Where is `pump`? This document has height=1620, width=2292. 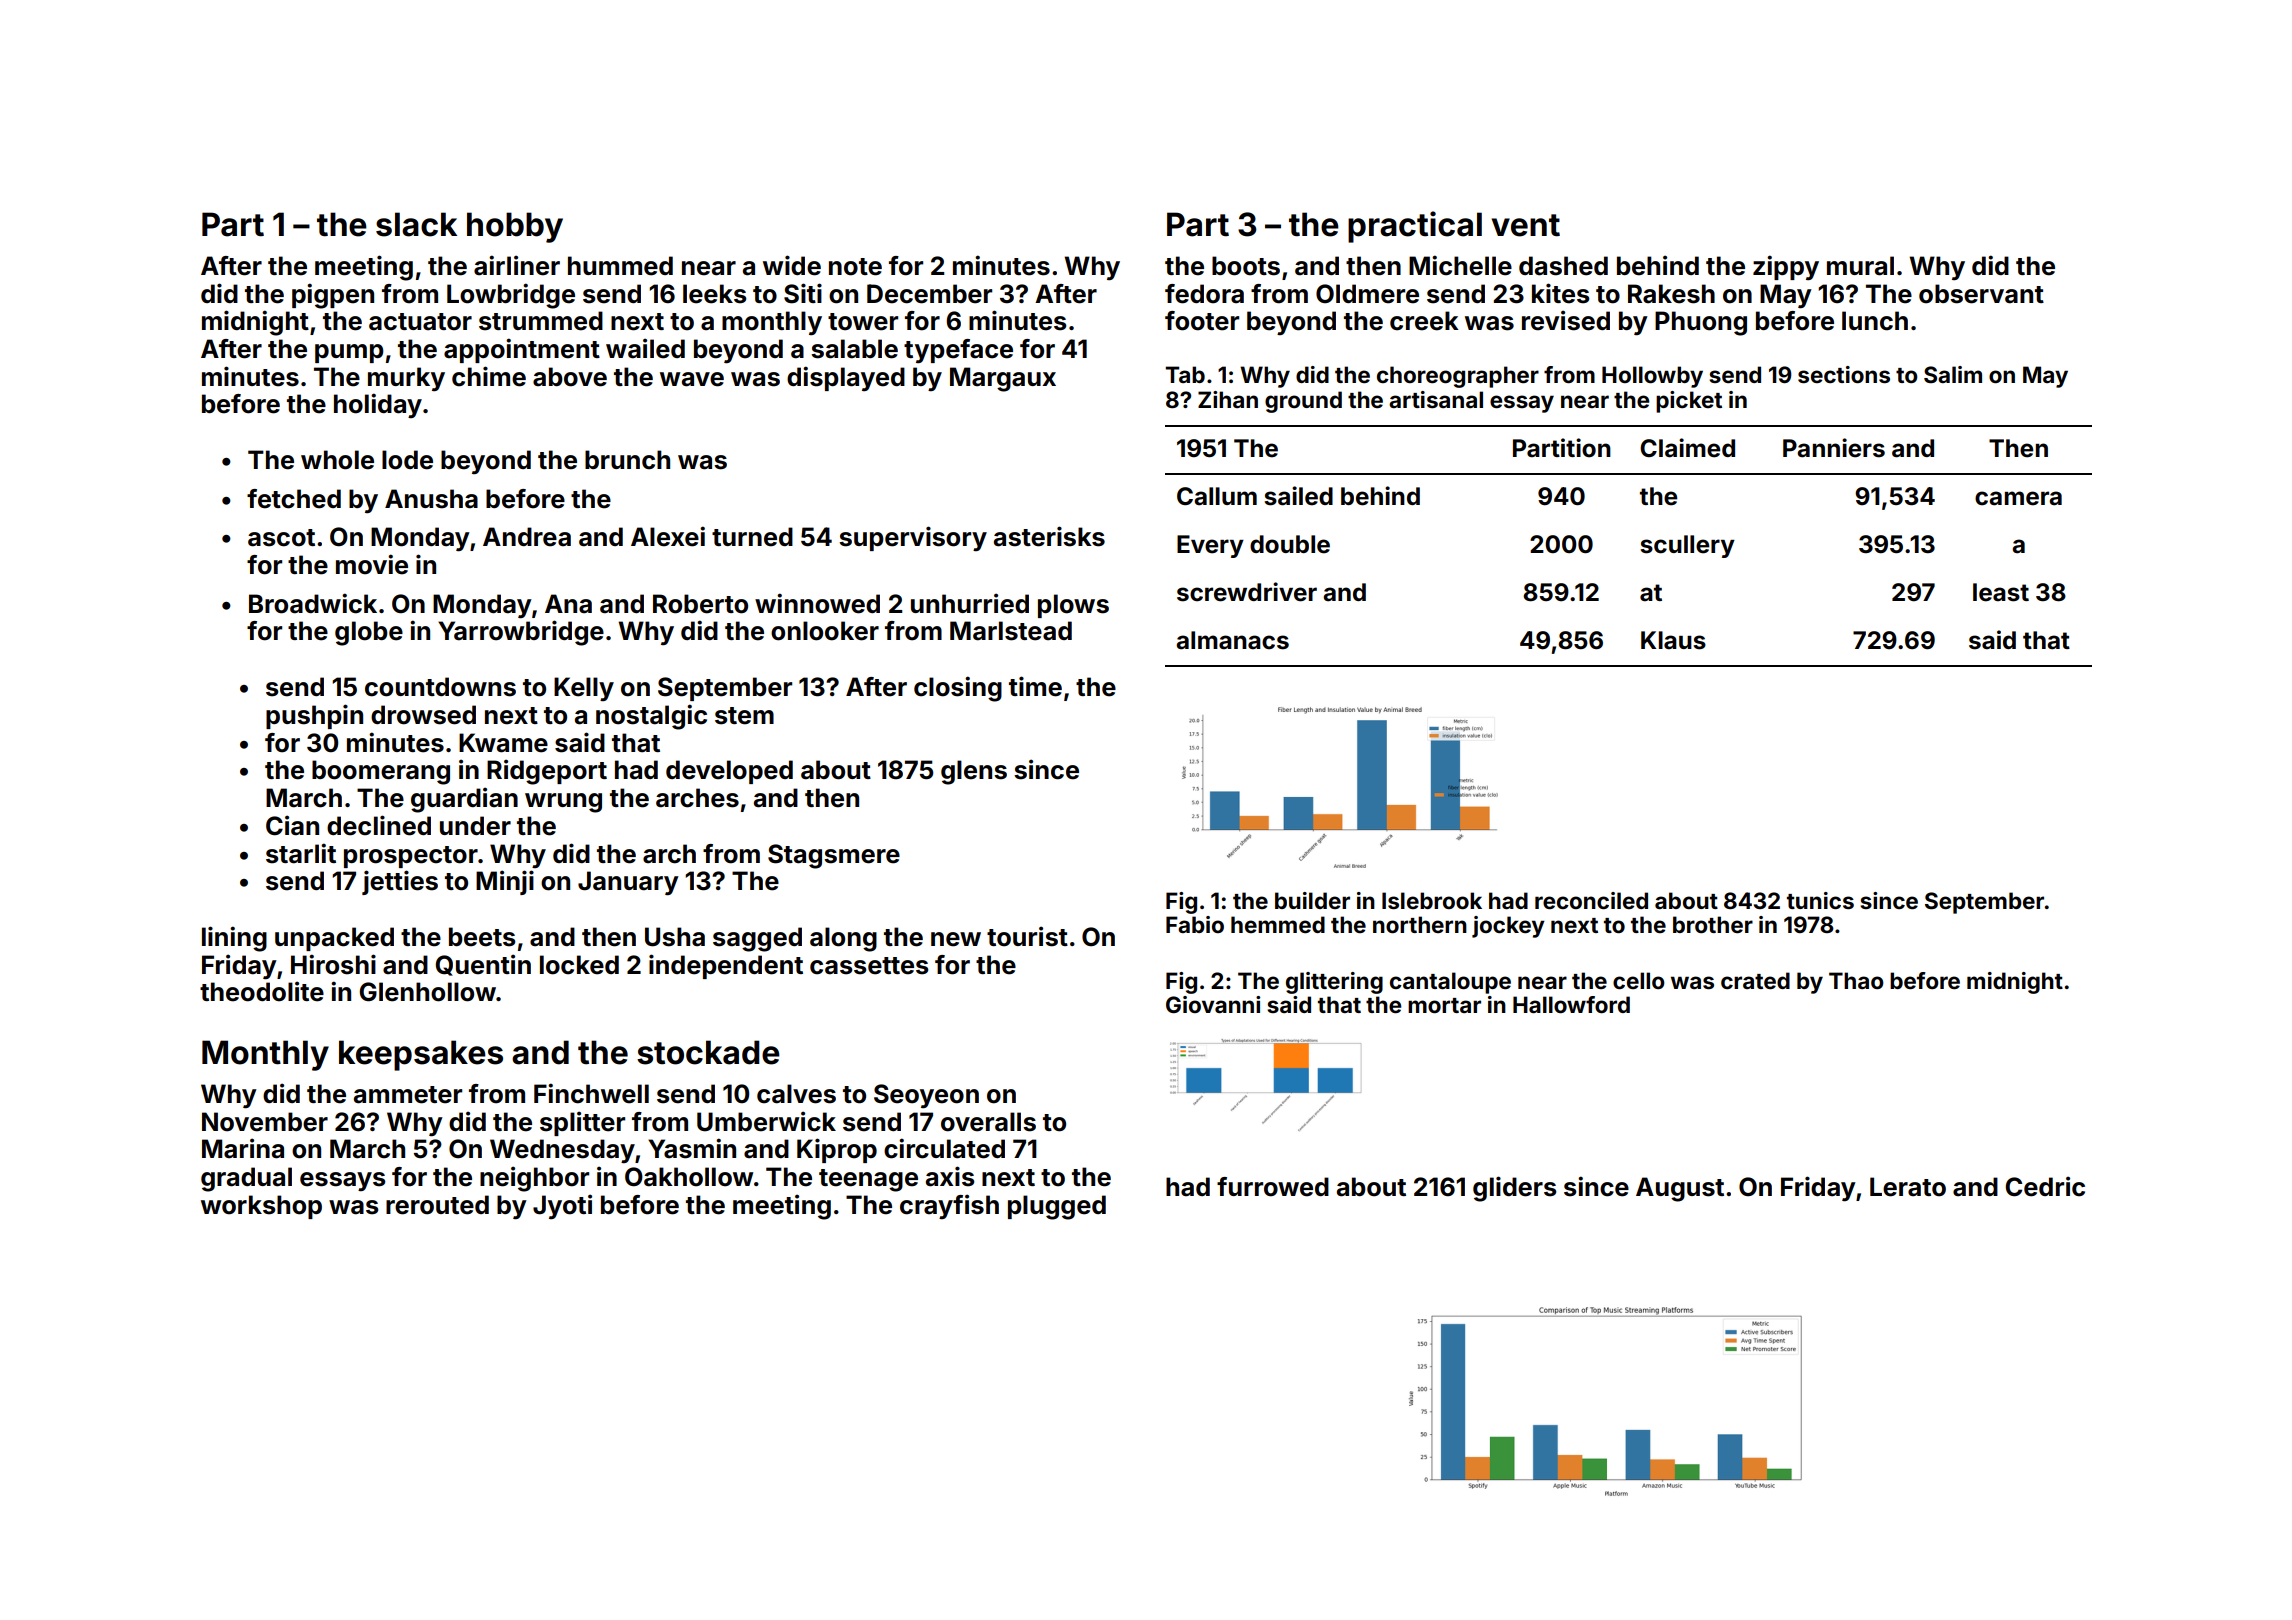 pump is located at coordinates (349, 353).
